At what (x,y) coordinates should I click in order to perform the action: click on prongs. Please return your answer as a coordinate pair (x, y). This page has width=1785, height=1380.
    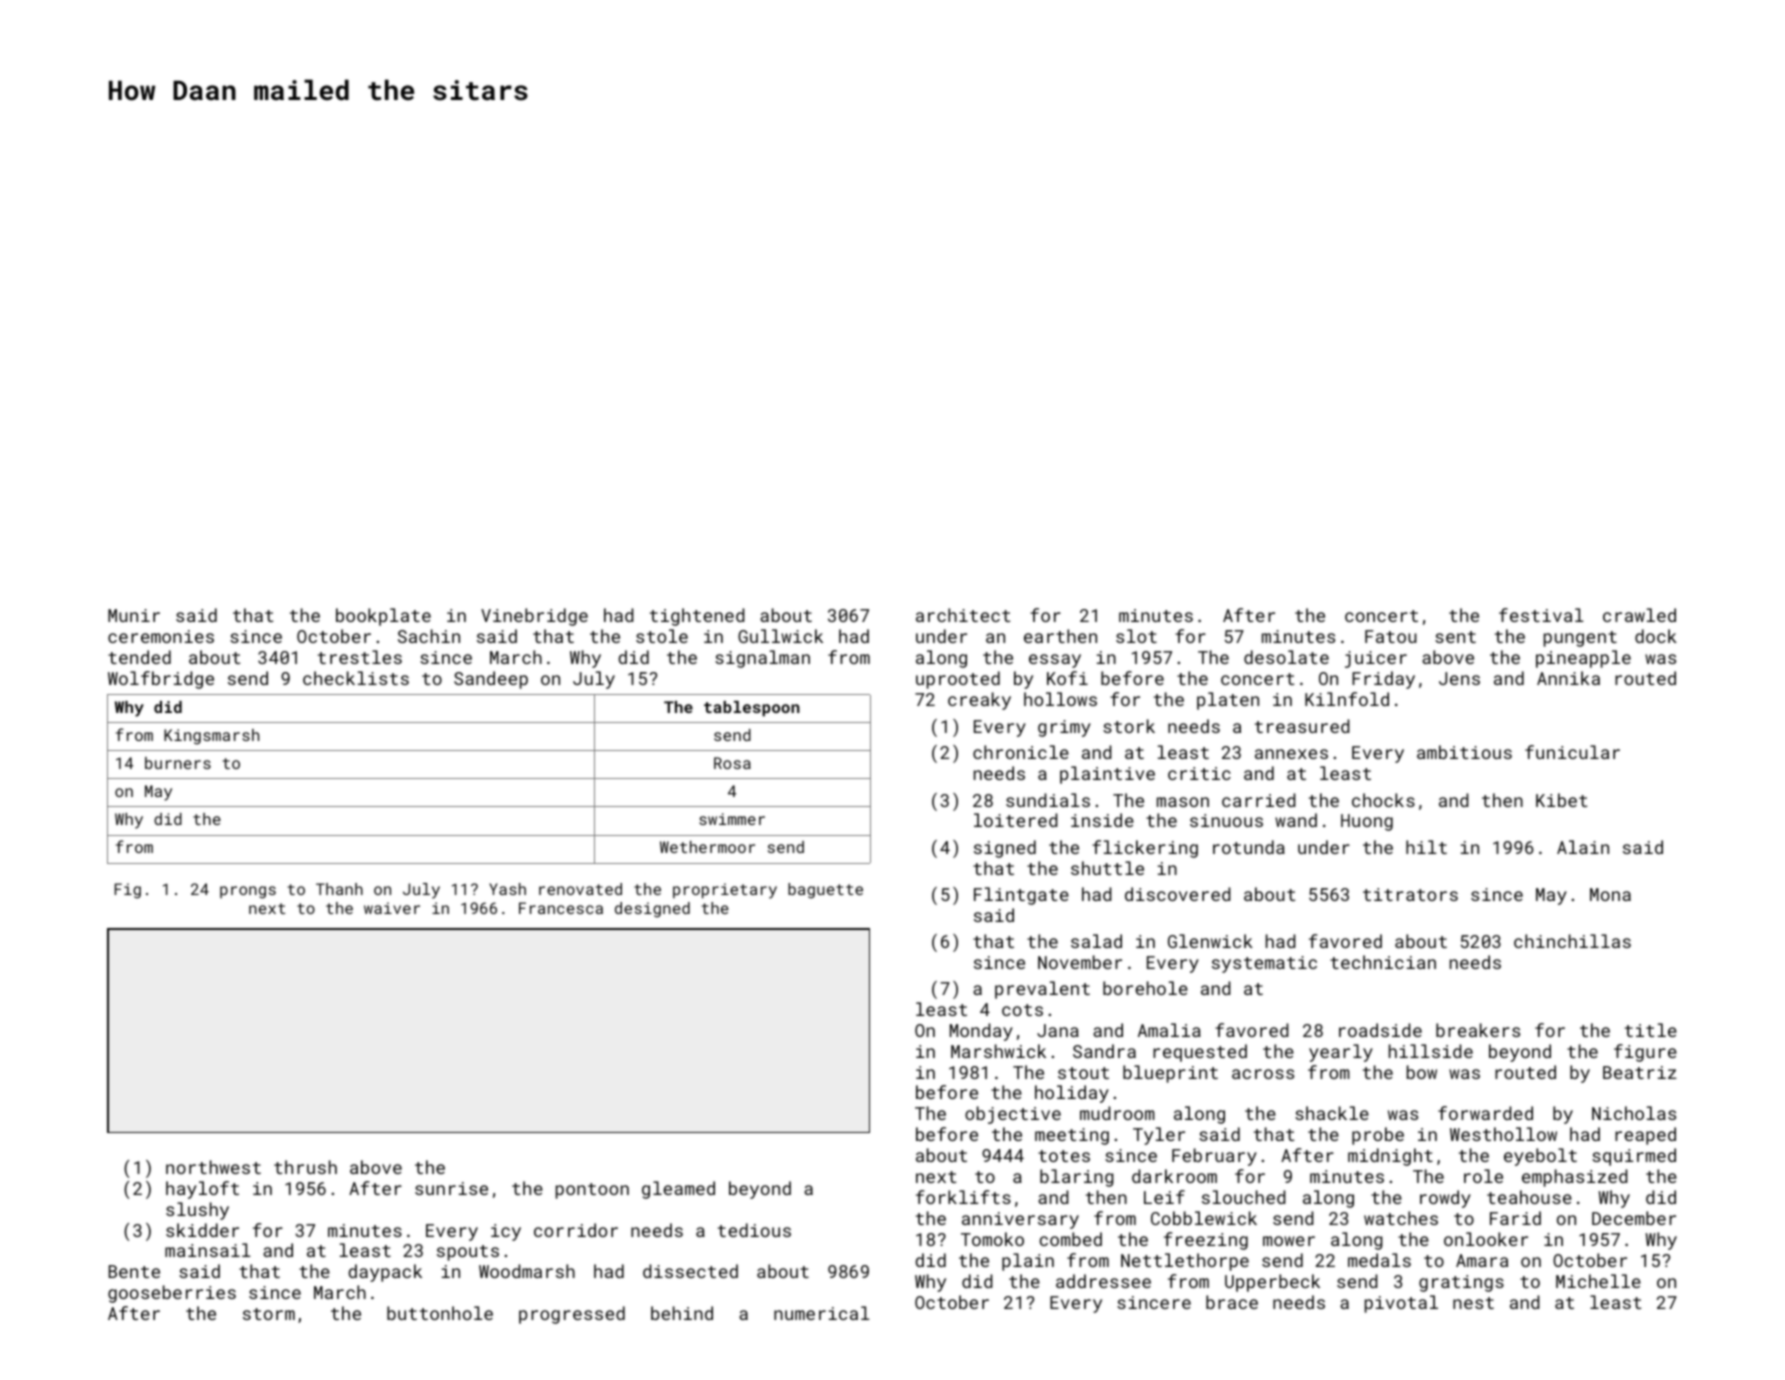
    Looking at the image, I should click on (248, 892).
